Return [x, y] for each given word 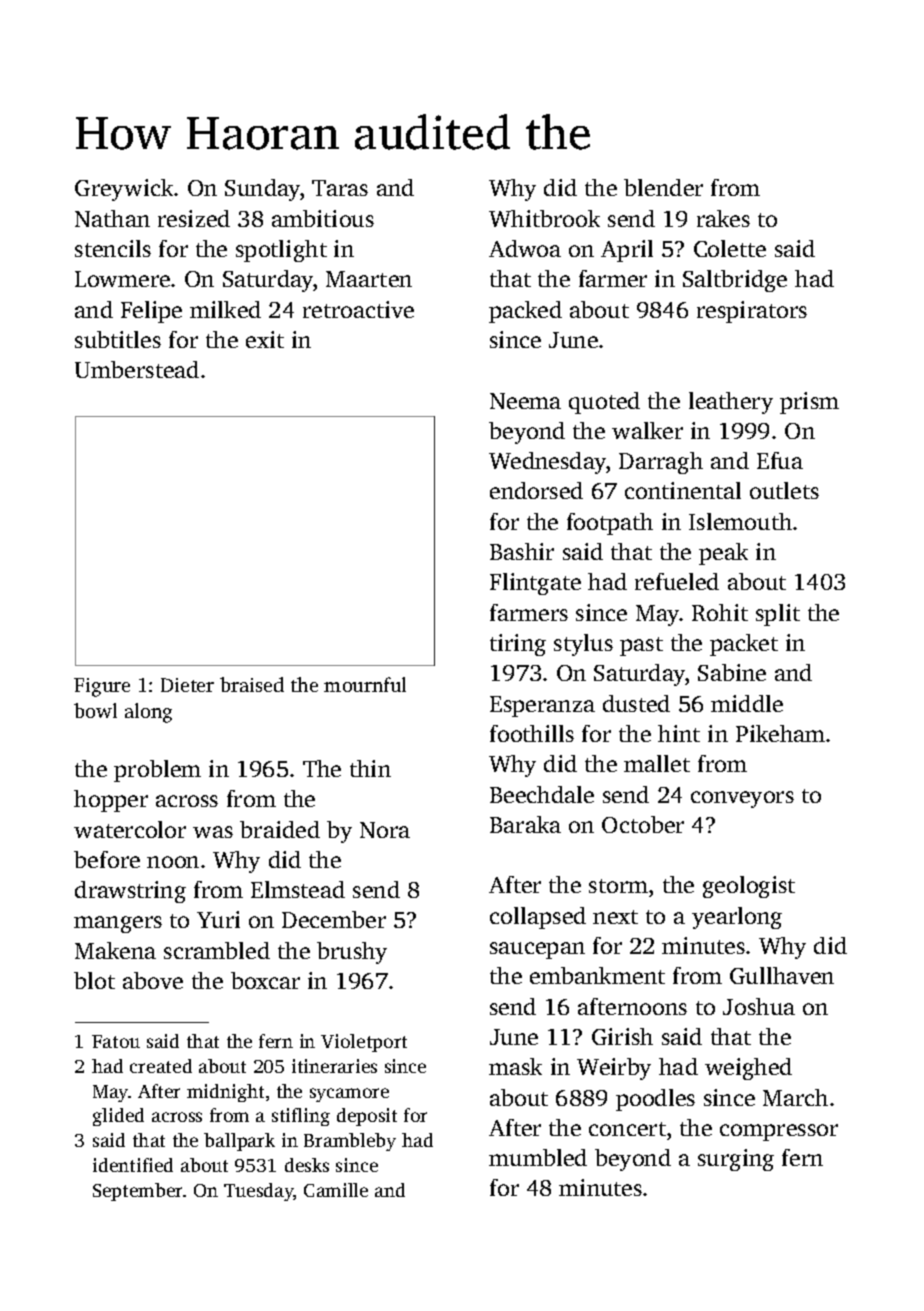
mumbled [538, 1157]
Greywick [124, 190]
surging [736, 1160]
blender [663, 187]
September [137, 1192]
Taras [340, 188]
